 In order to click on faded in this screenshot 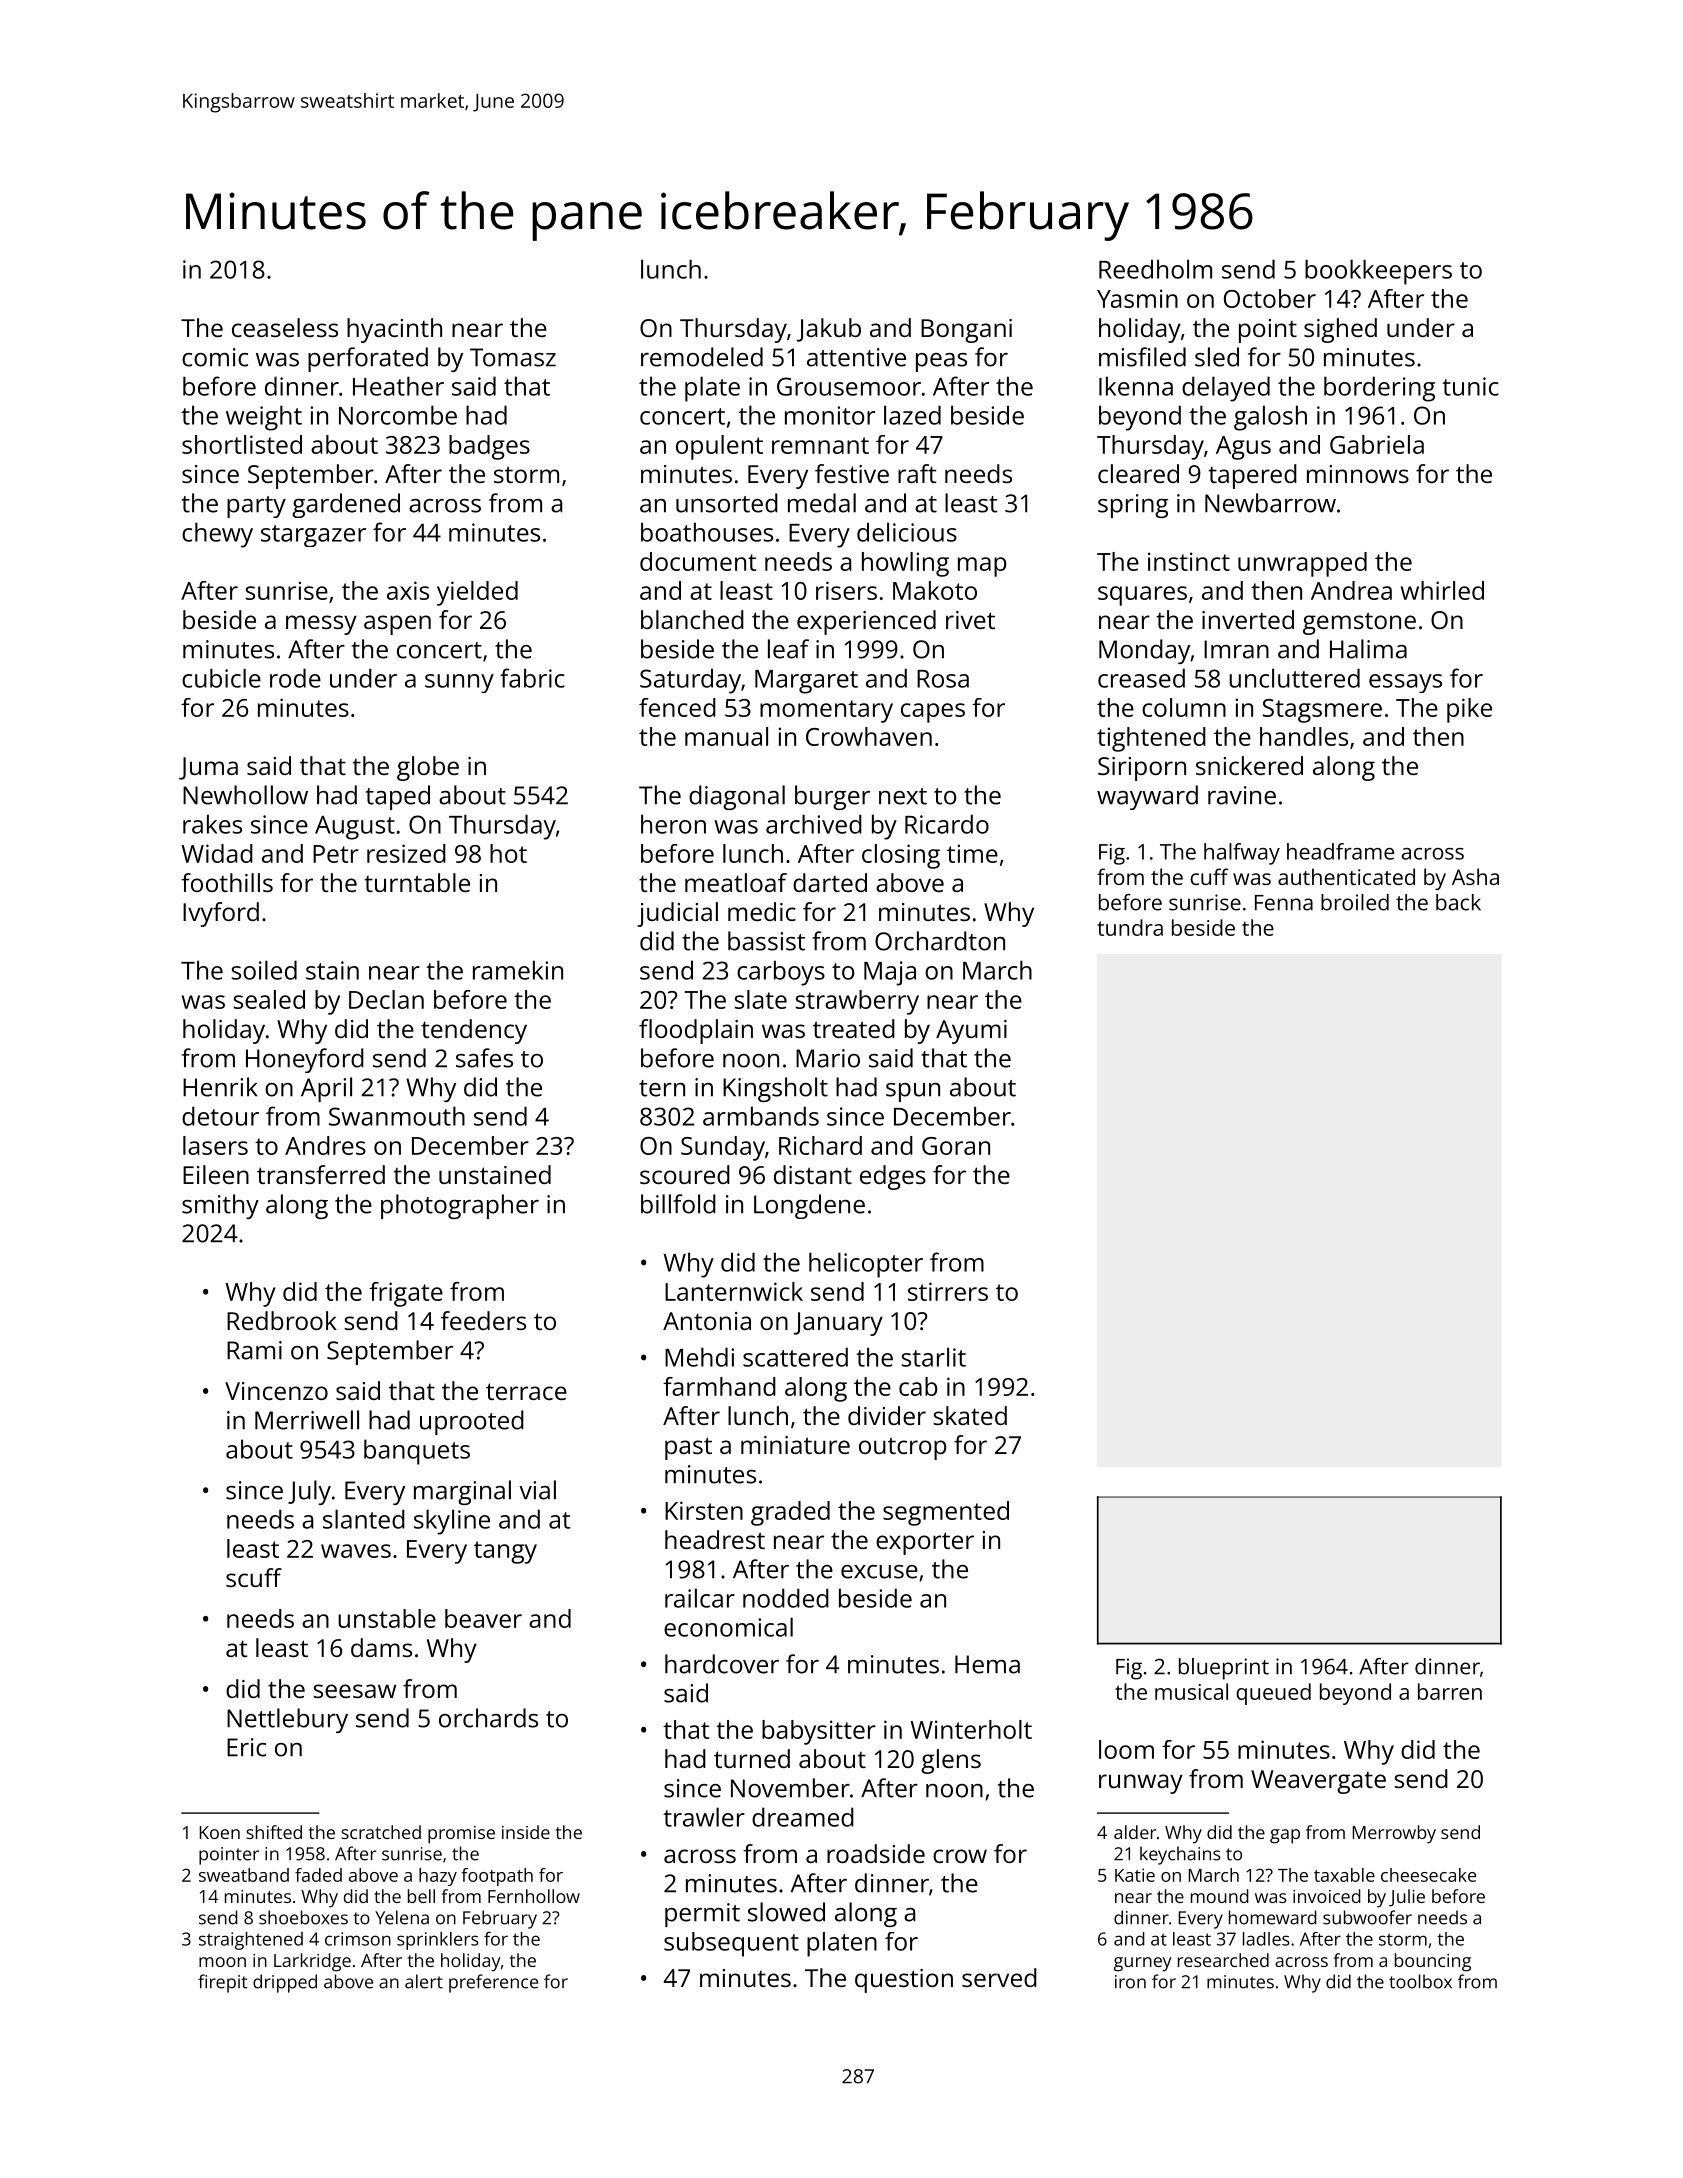, I will do `click(318, 1875)`.
